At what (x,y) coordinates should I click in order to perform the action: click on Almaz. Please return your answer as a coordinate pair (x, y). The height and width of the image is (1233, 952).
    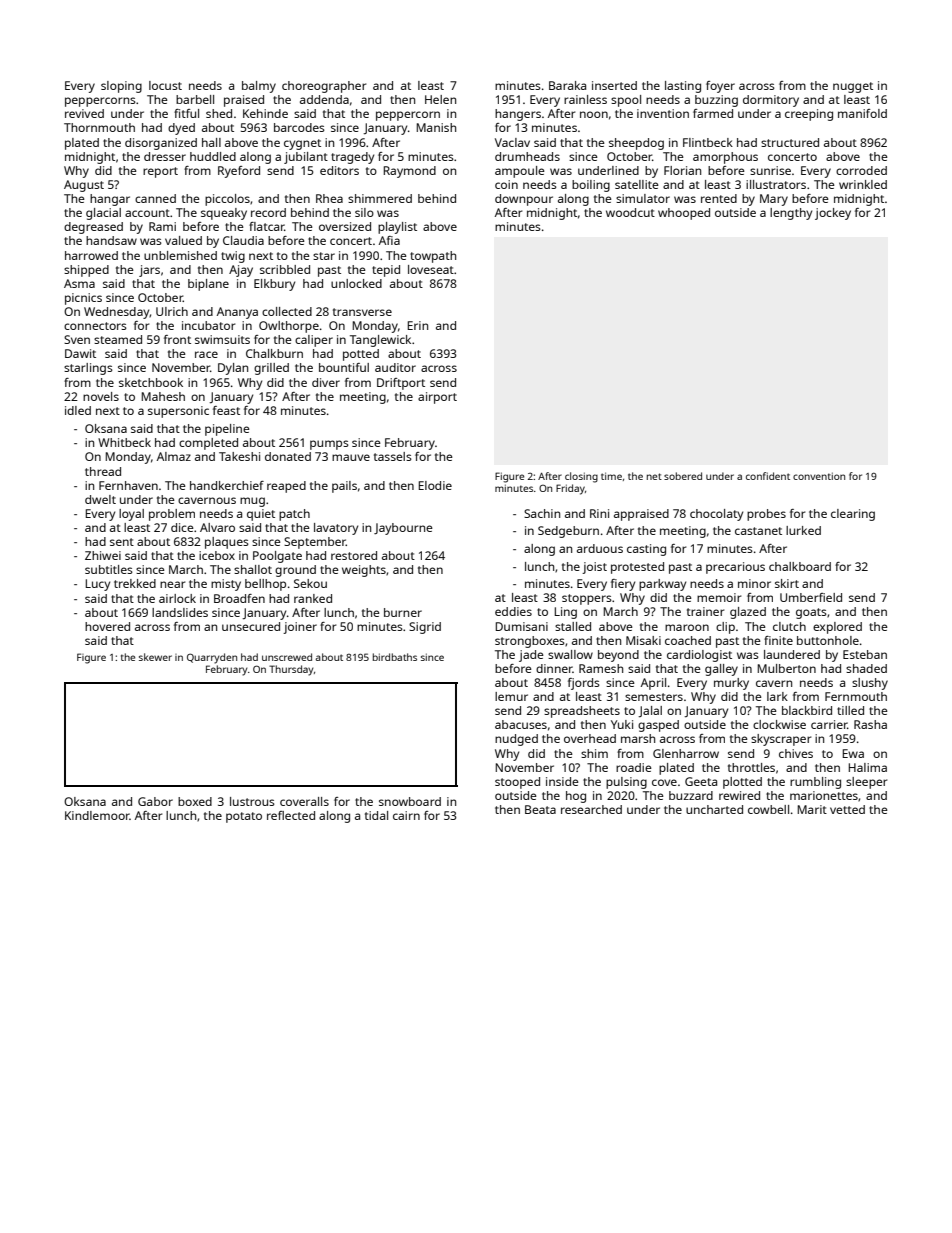
    Looking at the image, I should click on (174, 456).
